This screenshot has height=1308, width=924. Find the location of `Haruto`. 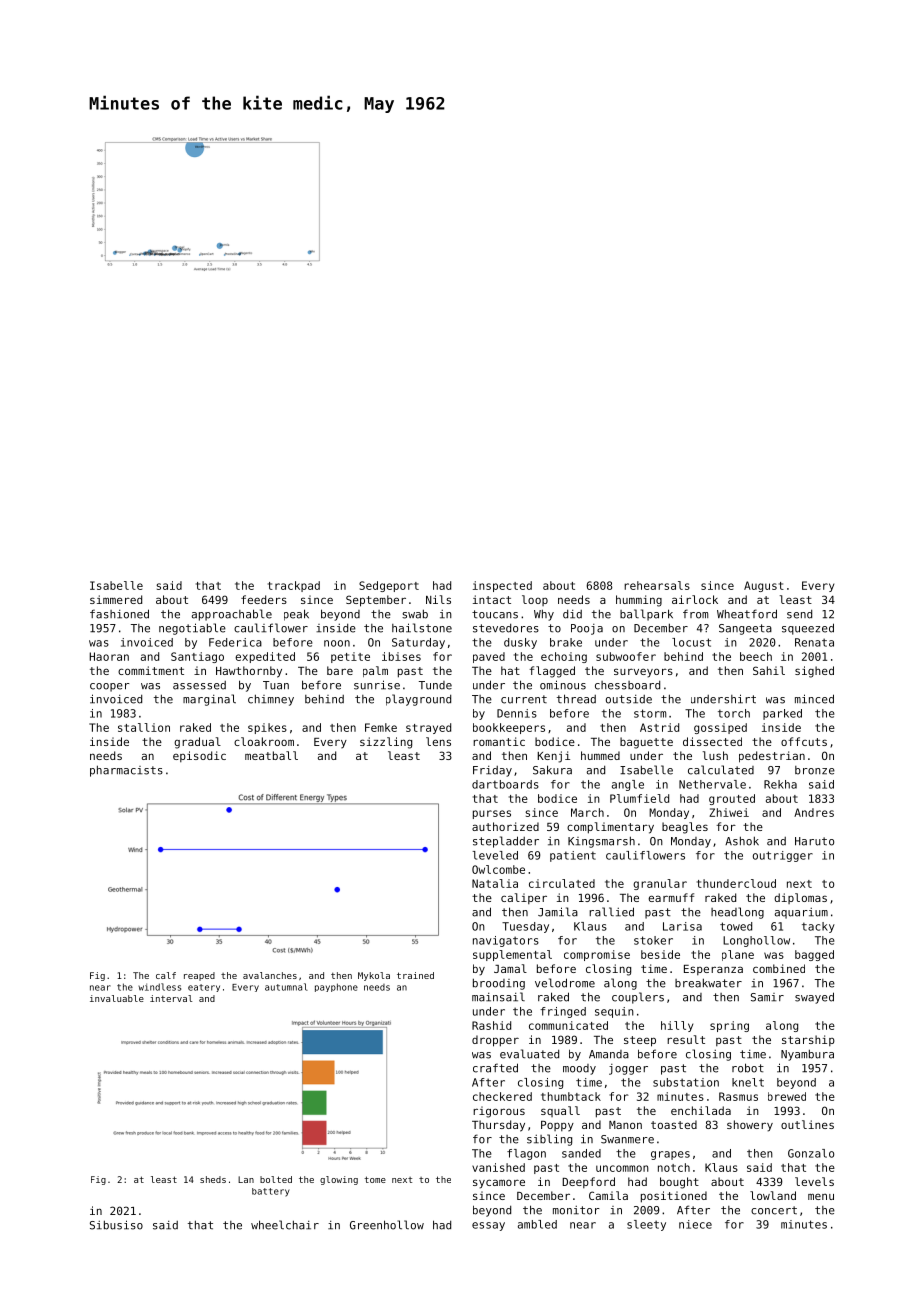

Haruto is located at coordinates (814, 841).
